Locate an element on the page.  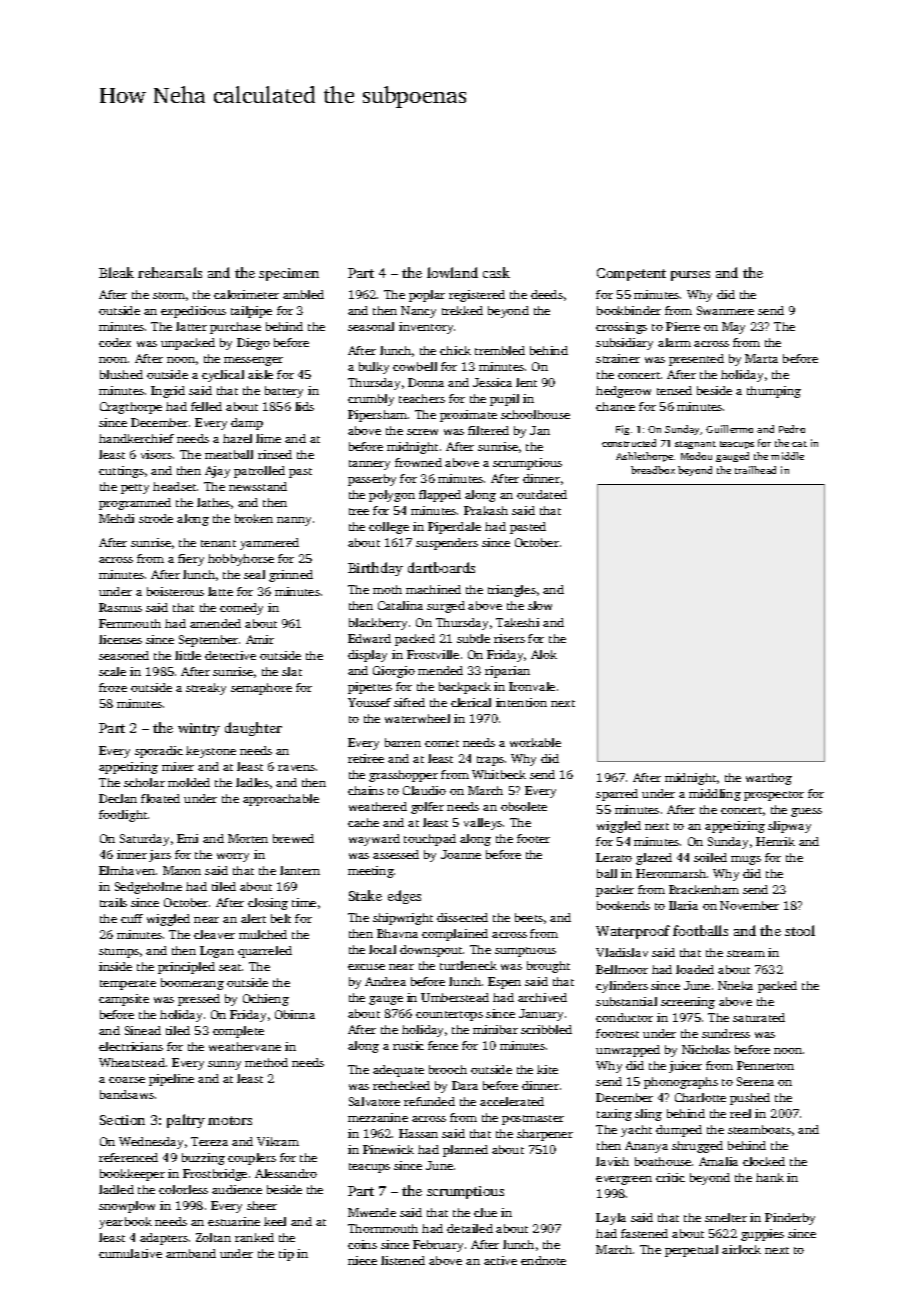
tannery is located at coordinates (369, 465).
